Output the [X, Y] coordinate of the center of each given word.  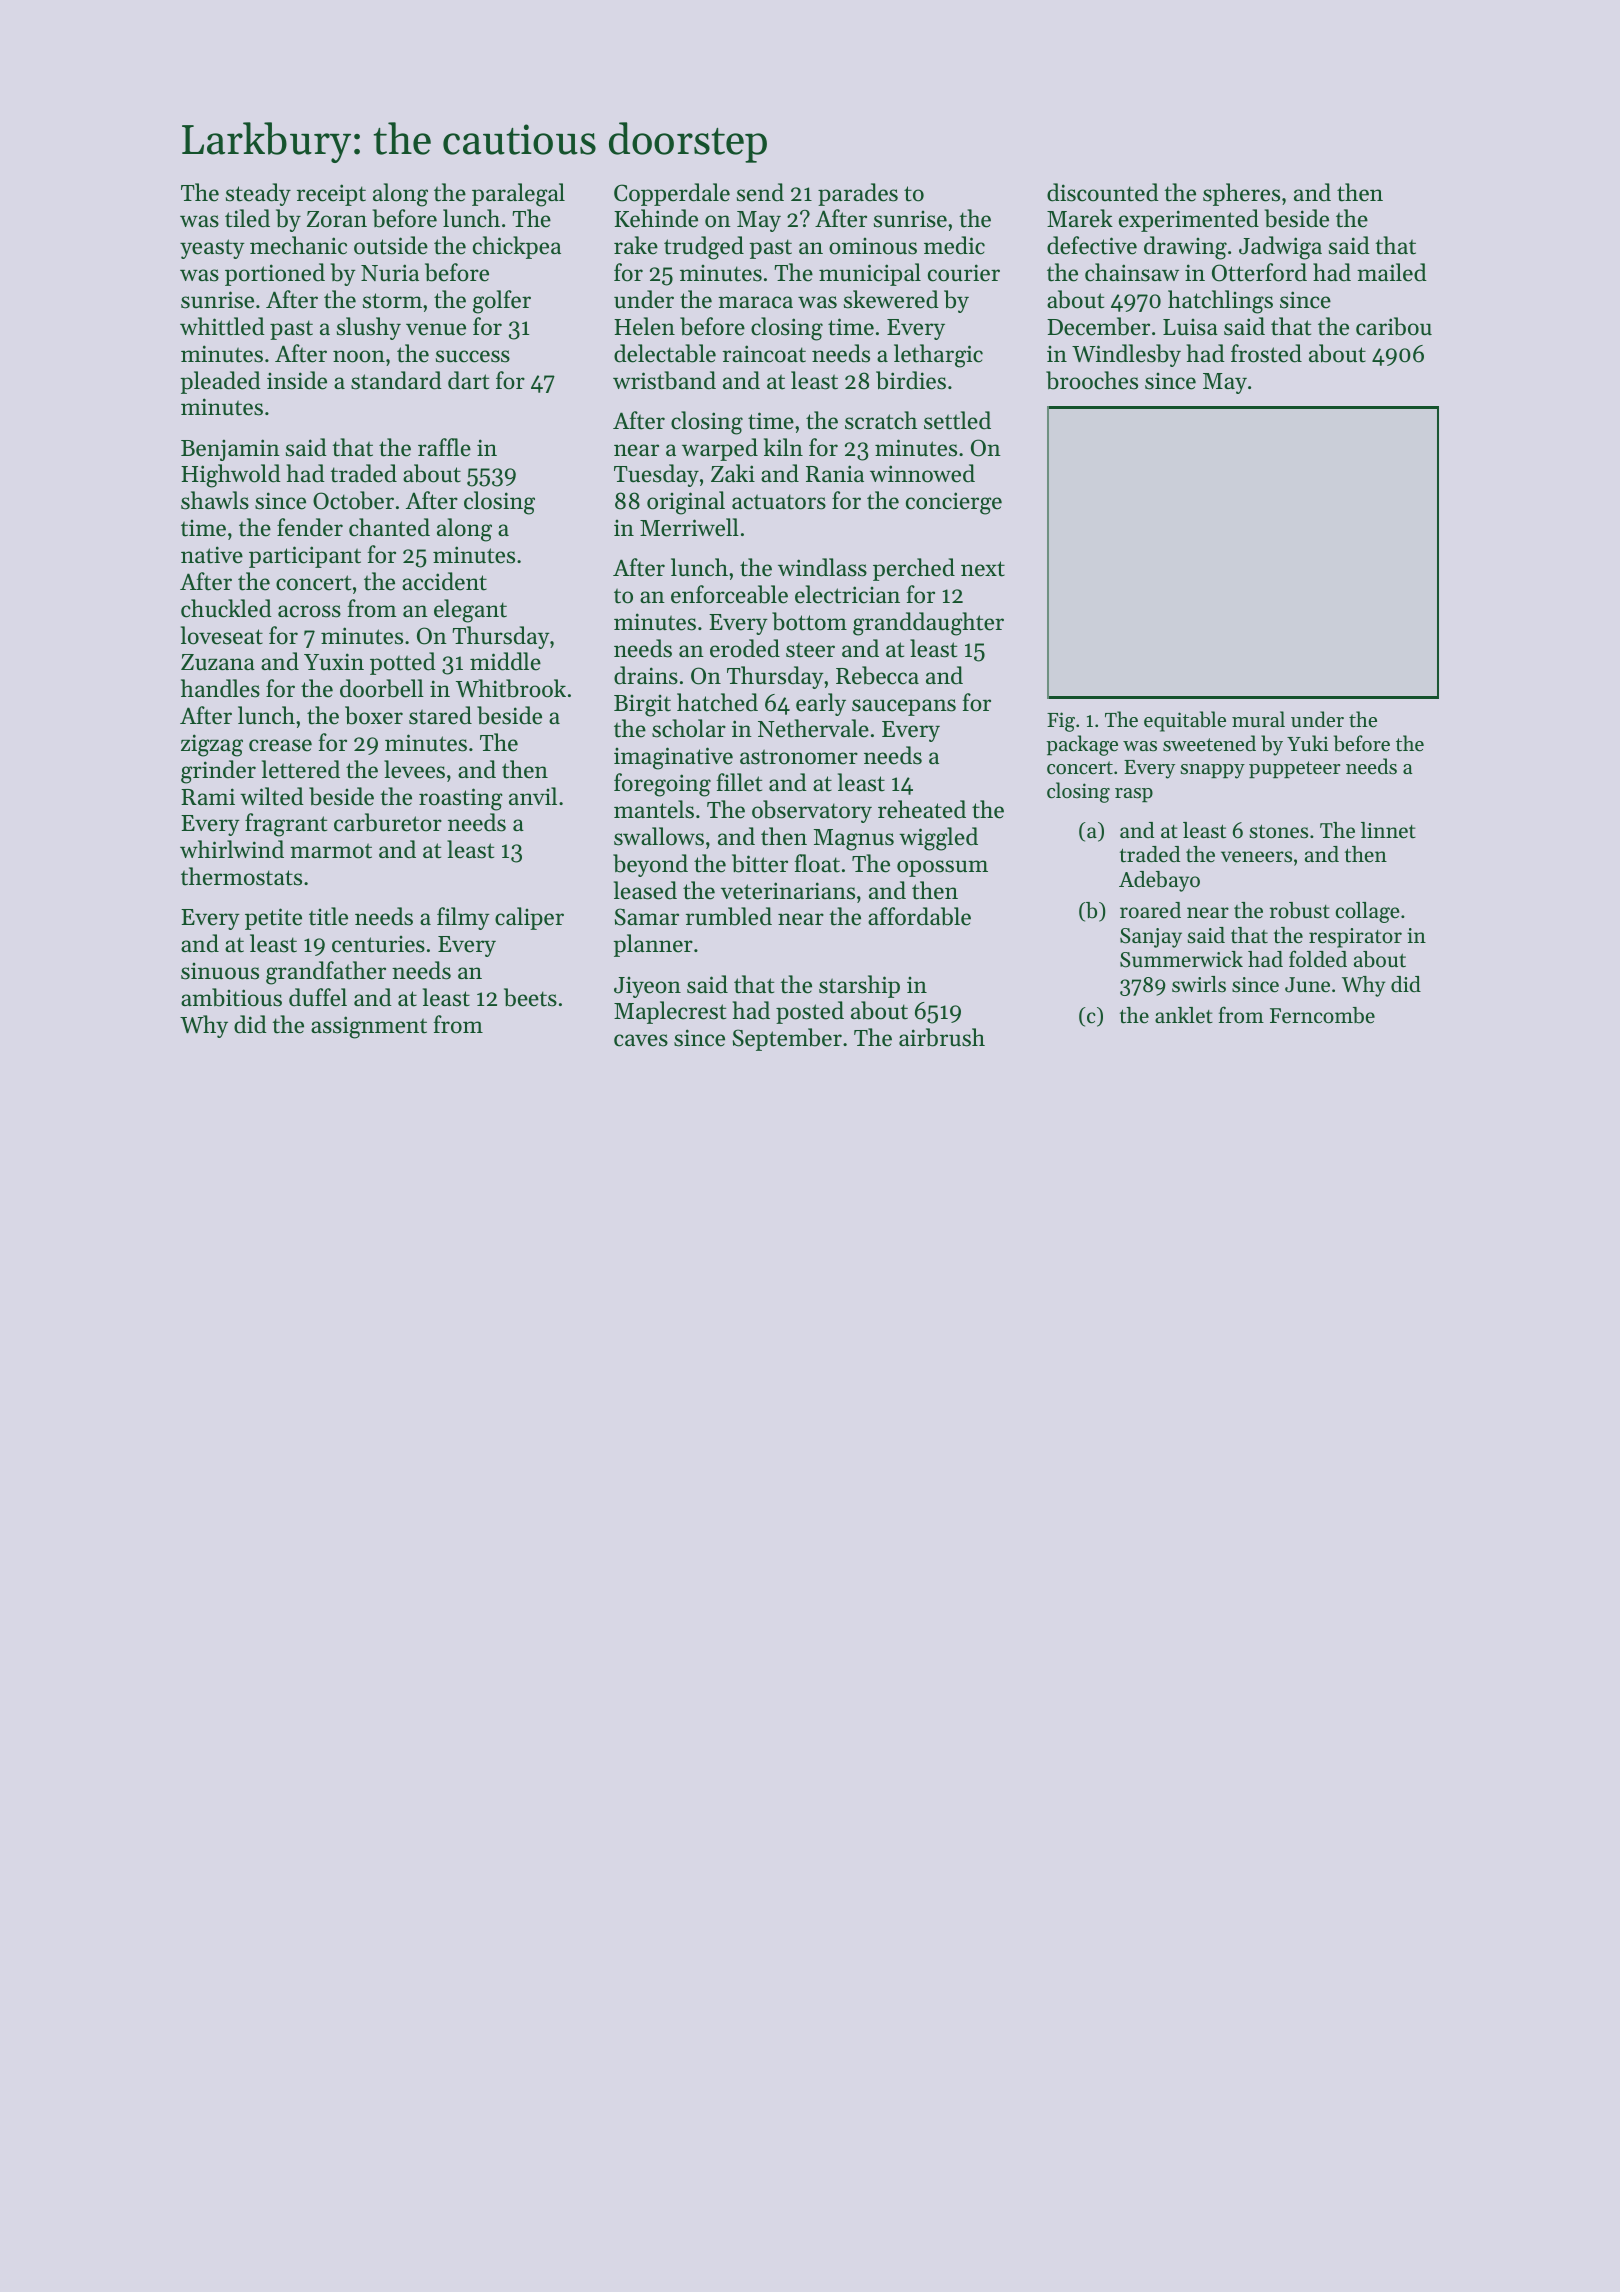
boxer [374, 715]
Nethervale [813, 728]
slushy [369, 328]
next [983, 569]
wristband [664, 380]
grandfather [326, 973]
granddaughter [928, 624]
